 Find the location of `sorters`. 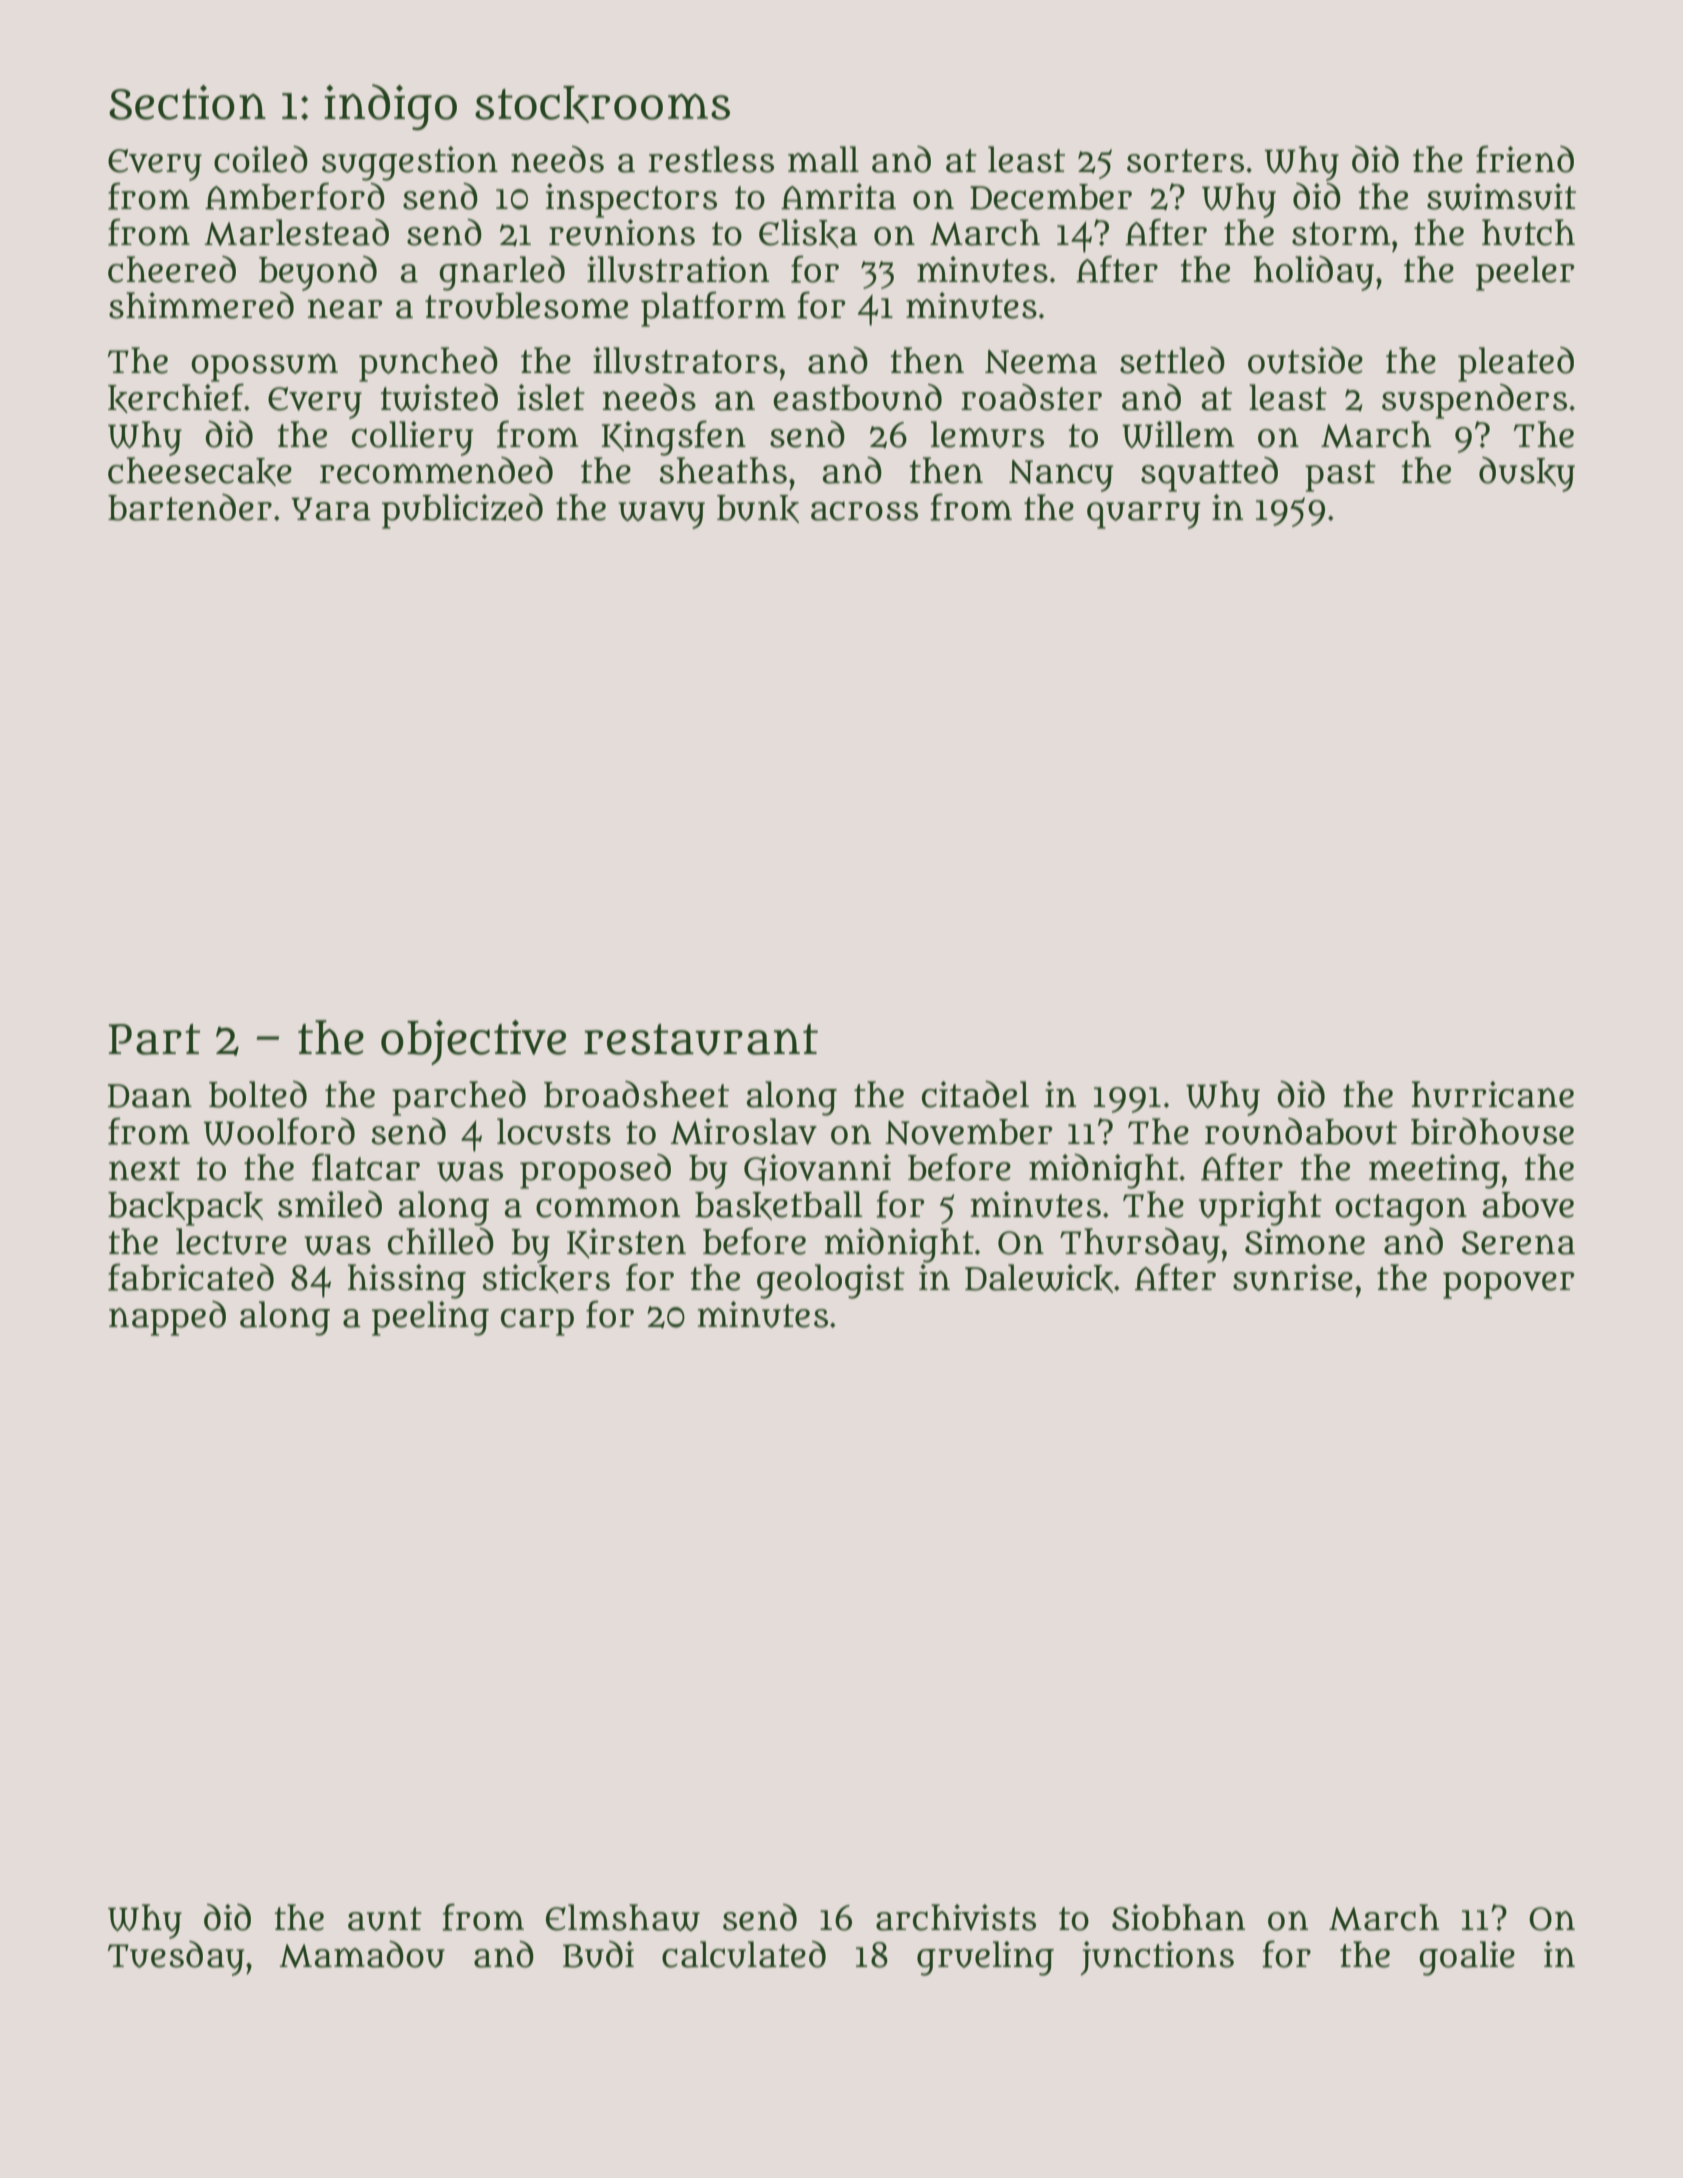

sorters is located at coordinates (1185, 161).
